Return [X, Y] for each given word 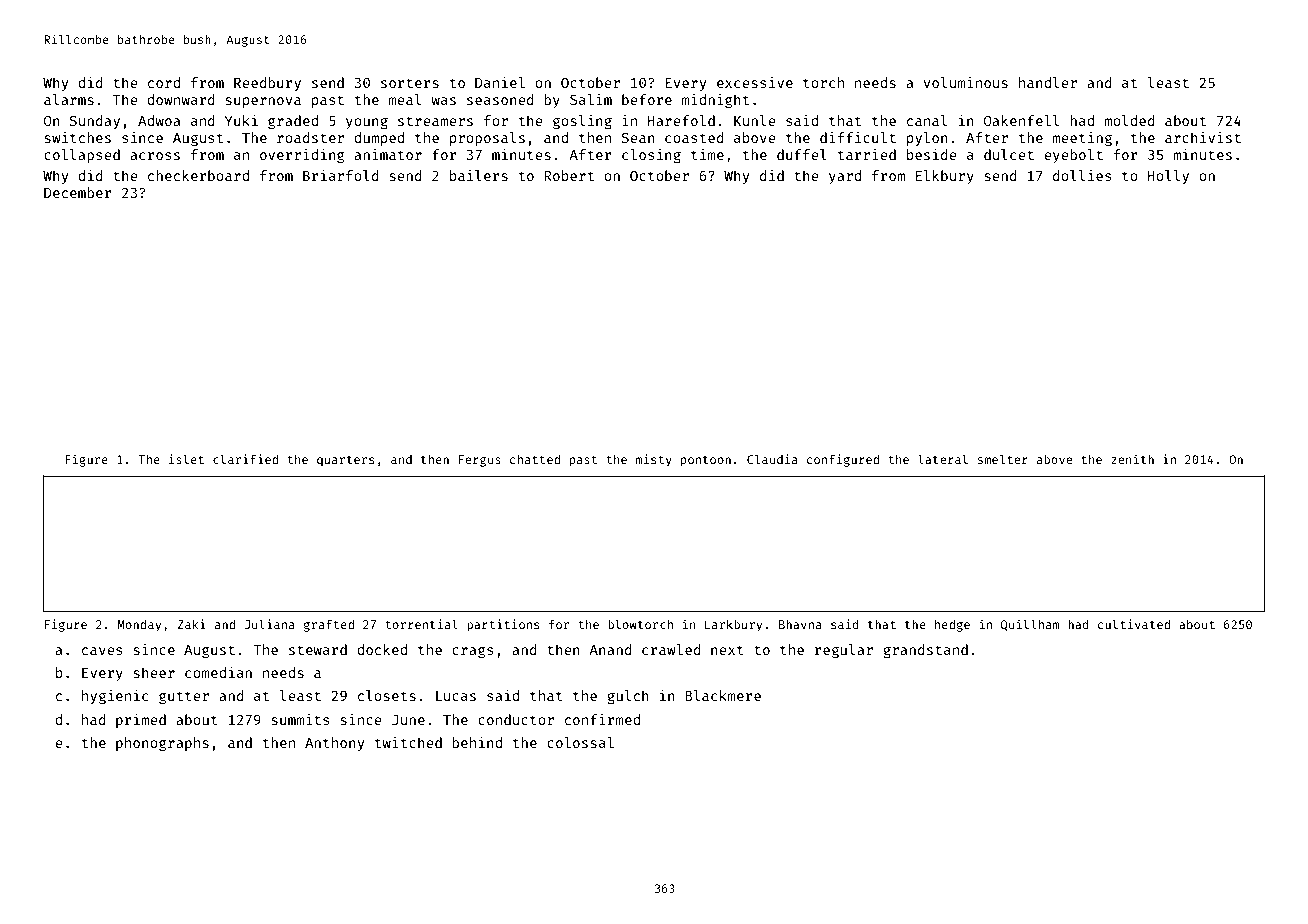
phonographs [162, 744]
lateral [943, 459]
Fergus [480, 461]
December [78, 192]
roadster [310, 137]
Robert [569, 175]
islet [186, 459]
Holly [1168, 177]
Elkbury [945, 177]
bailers [479, 175]
